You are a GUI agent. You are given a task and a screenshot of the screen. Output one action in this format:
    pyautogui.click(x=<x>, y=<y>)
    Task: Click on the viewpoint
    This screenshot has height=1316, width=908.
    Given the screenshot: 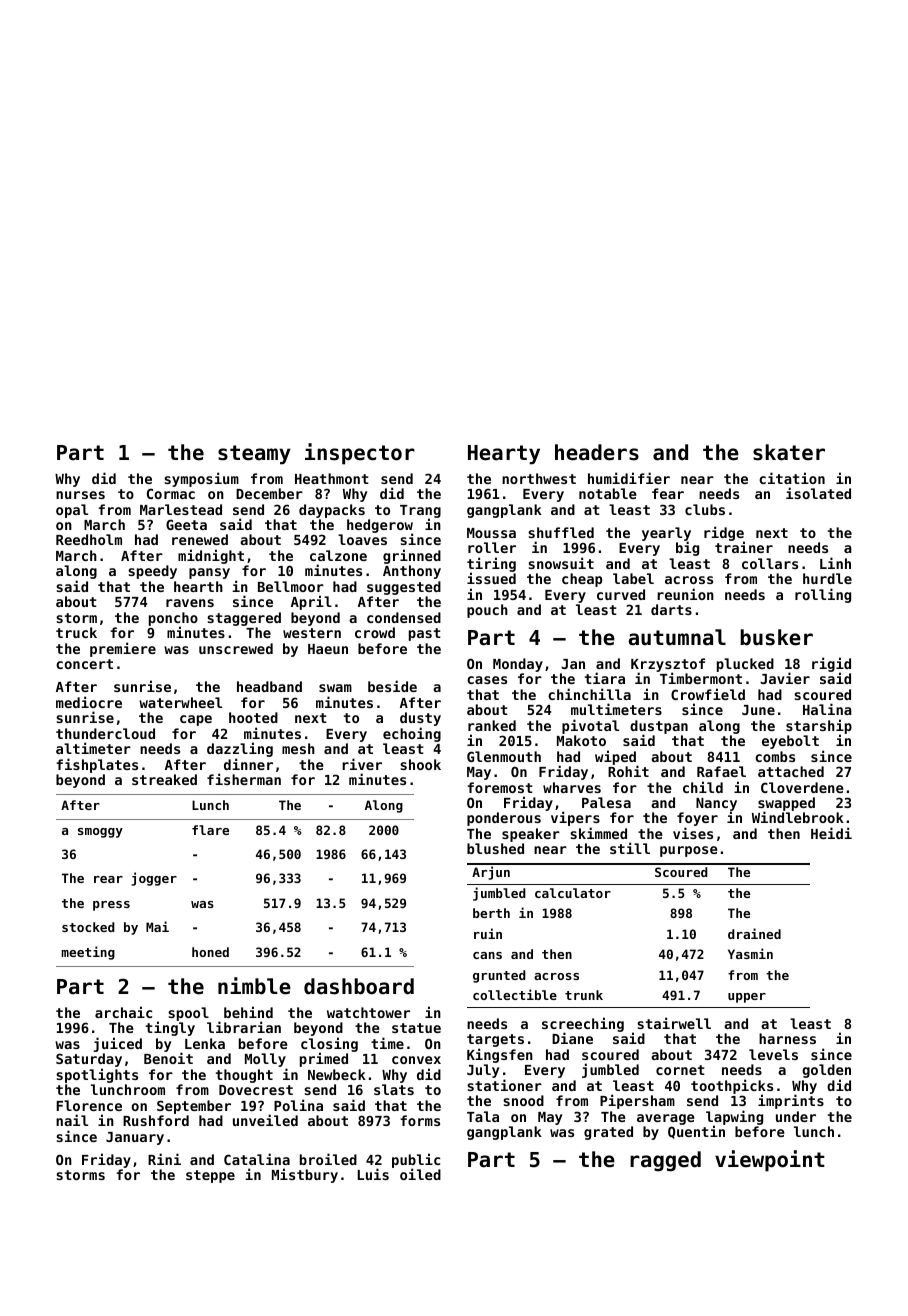 What is the action you would take?
    pyautogui.click(x=770, y=1161)
